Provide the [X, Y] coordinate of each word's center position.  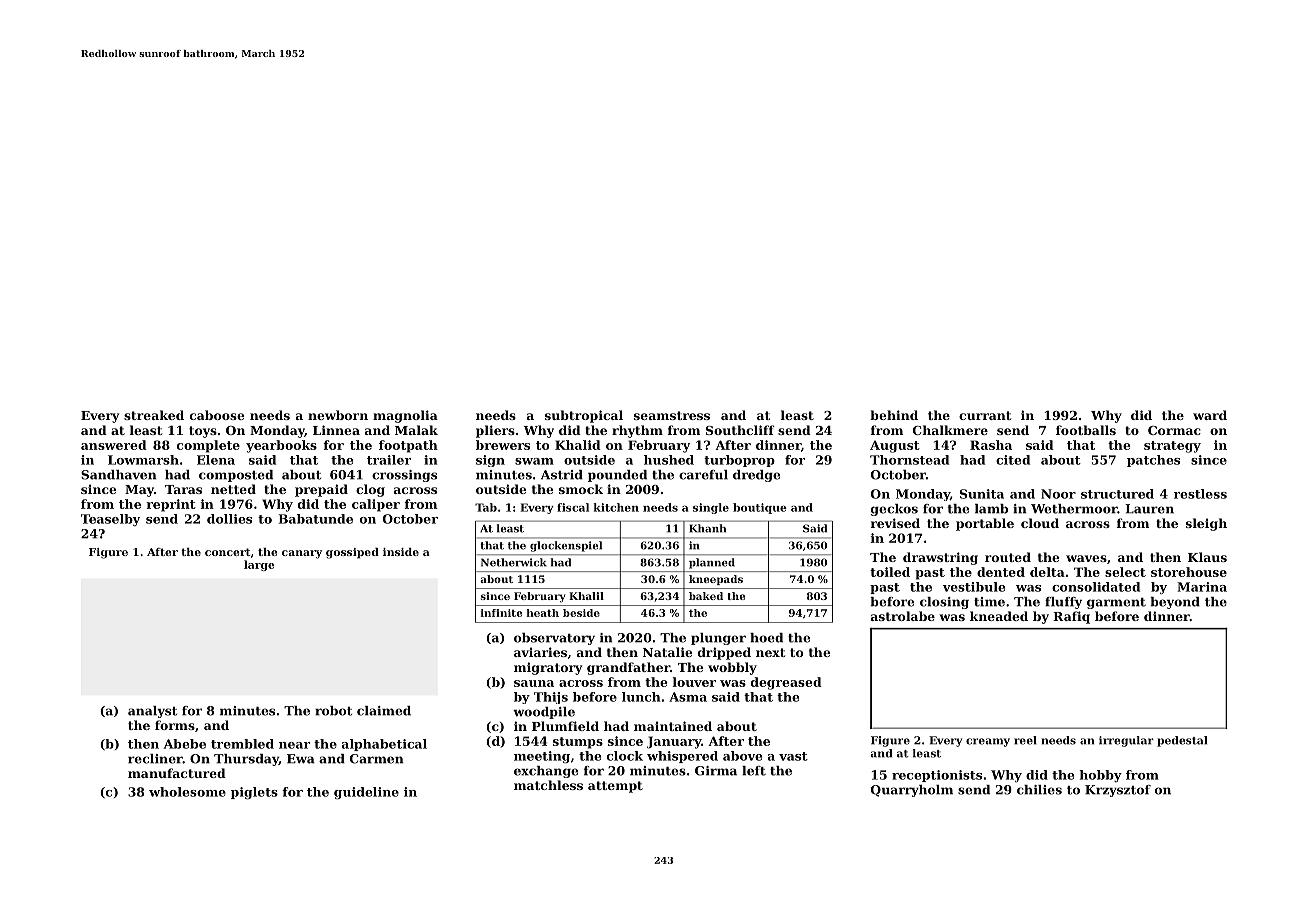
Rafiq [1071, 617]
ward [1210, 415]
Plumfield [565, 726]
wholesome [187, 792]
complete [208, 446]
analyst [152, 712]
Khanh [707, 528]
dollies [229, 519]
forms [175, 725]
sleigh [1206, 524]
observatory [554, 639]
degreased [786, 683]
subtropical [584, 416]
